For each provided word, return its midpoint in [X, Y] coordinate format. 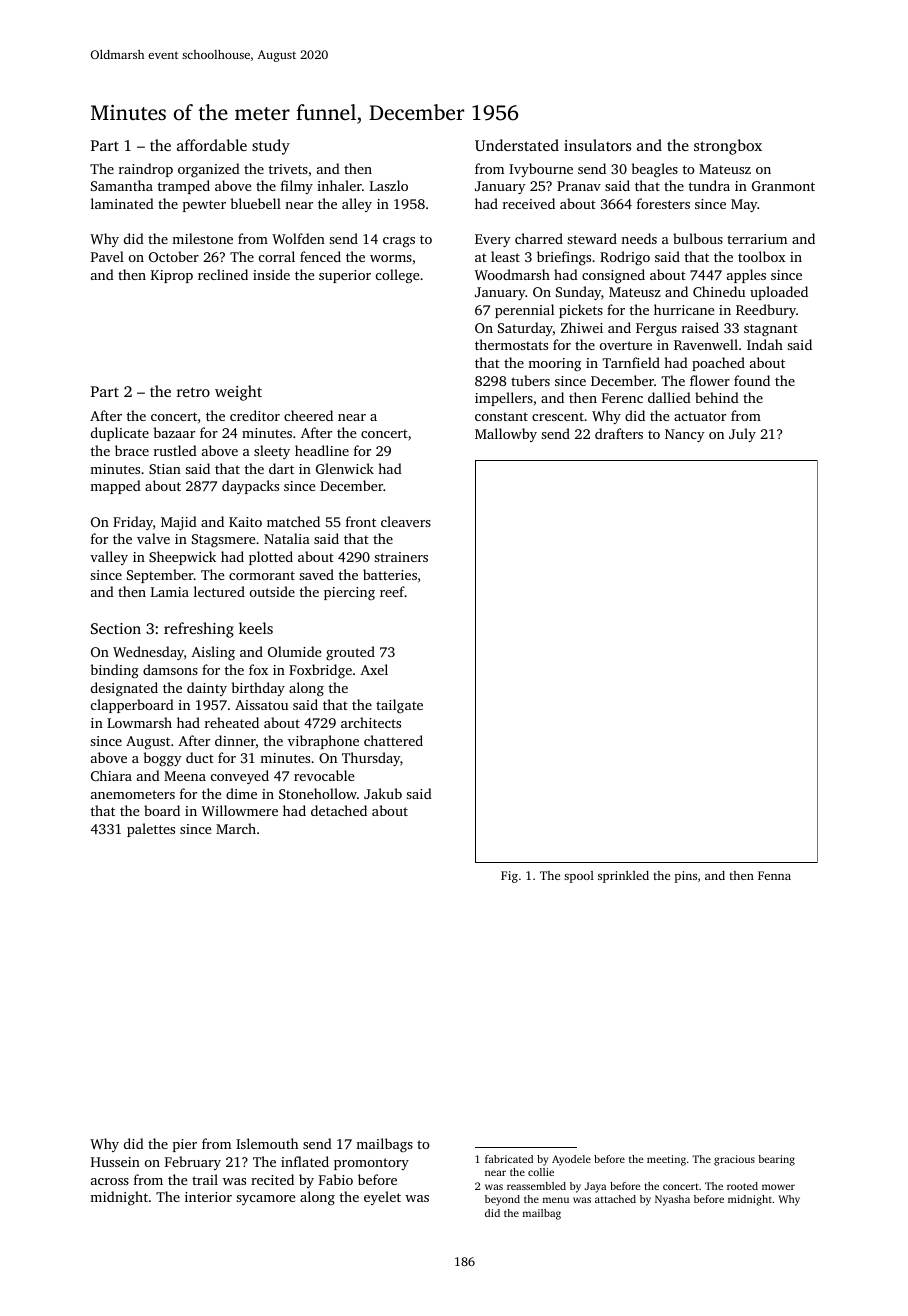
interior [208, 1197]
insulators [597, 145]
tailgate [399, 706]
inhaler [339, 185]
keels [256, 628]
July [742, 435]
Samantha [122, 185]
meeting [666, 1160]
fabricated [509, 1159]
